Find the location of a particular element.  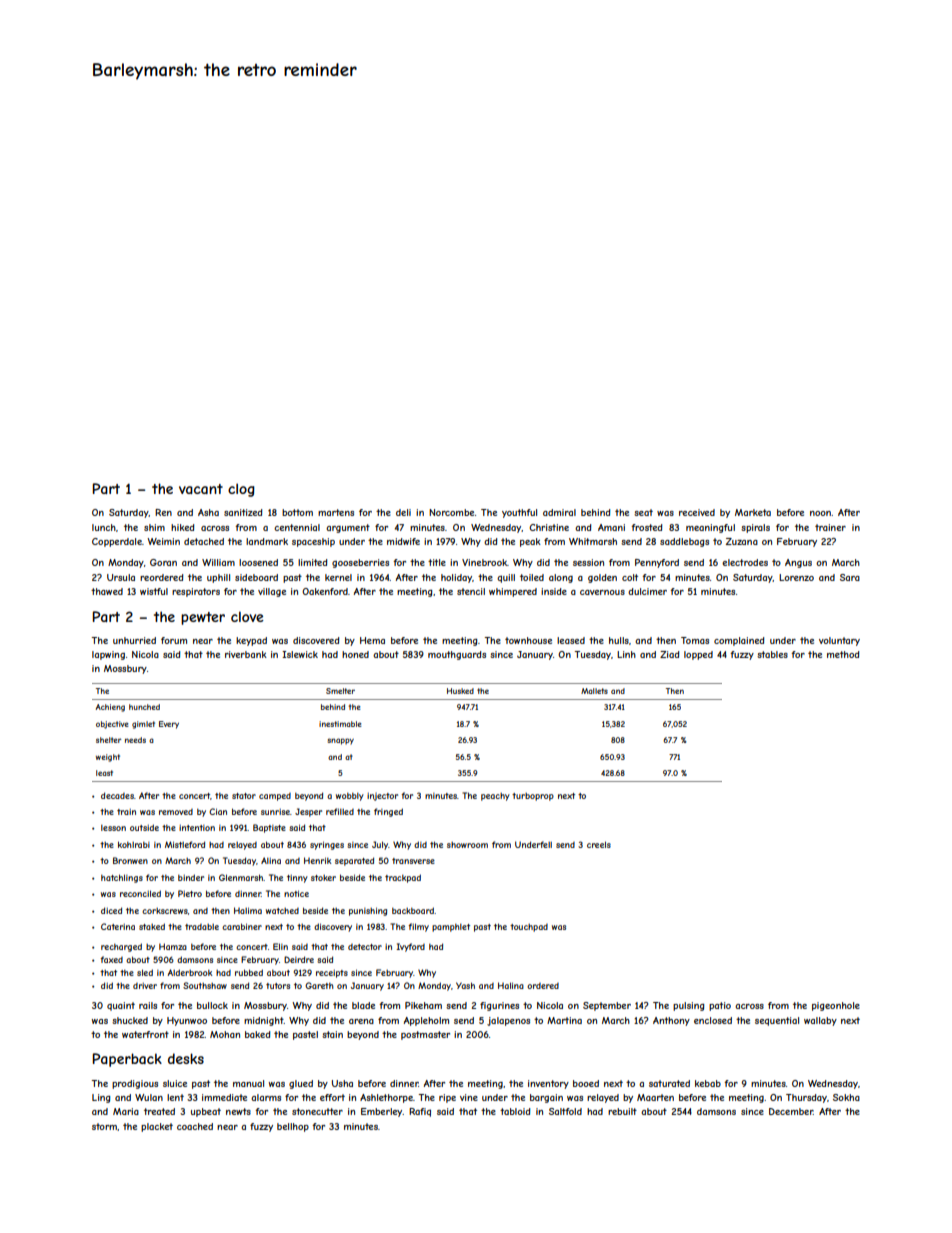

weight is located at coordinates (108, 758).
